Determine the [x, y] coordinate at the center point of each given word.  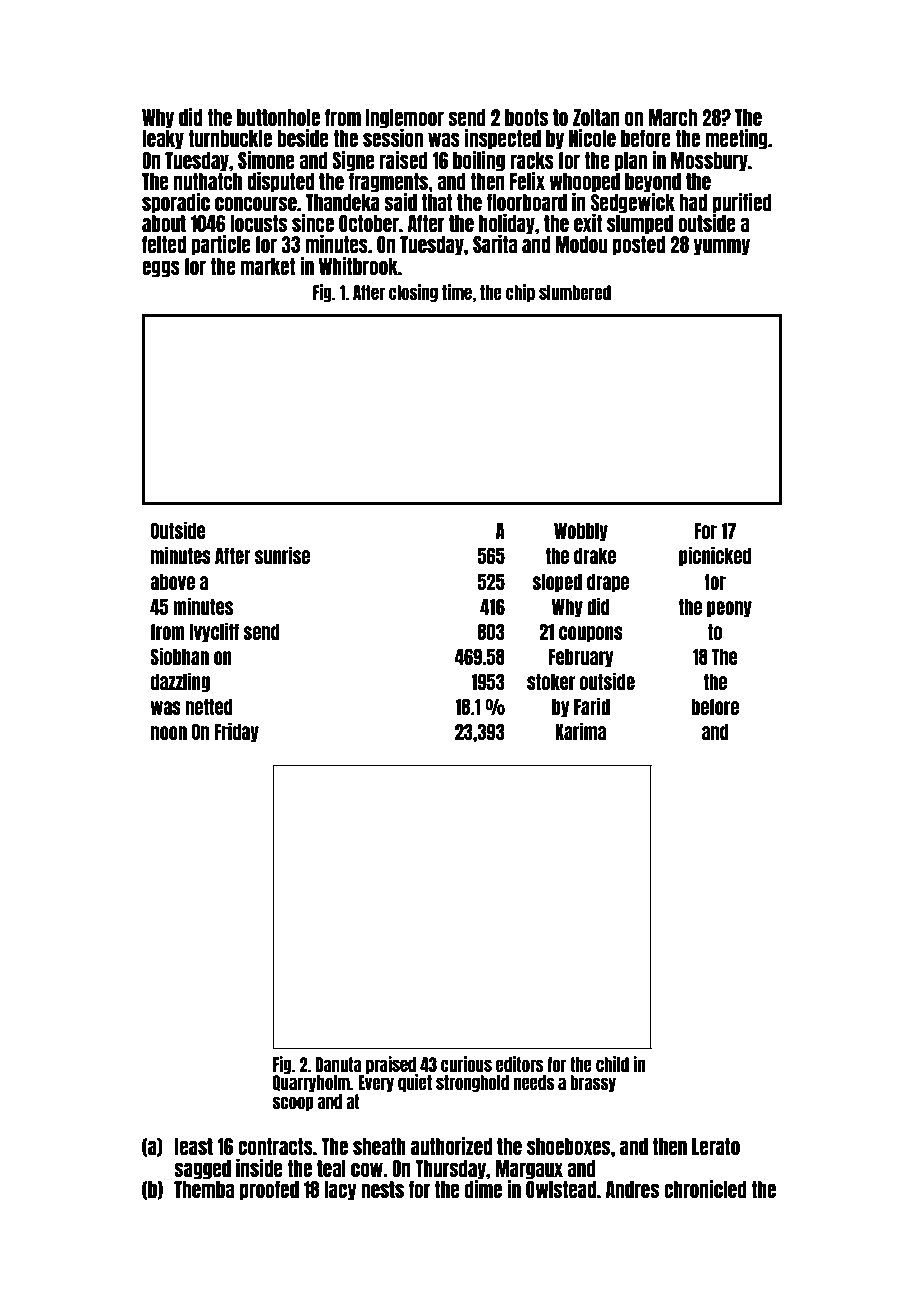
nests [382, 1189]
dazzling [180, 682]
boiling [479, 161]
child [612, 1064]
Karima [580, 731]
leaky [163, 140]
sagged [202, 1170]
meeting [736, 139]
